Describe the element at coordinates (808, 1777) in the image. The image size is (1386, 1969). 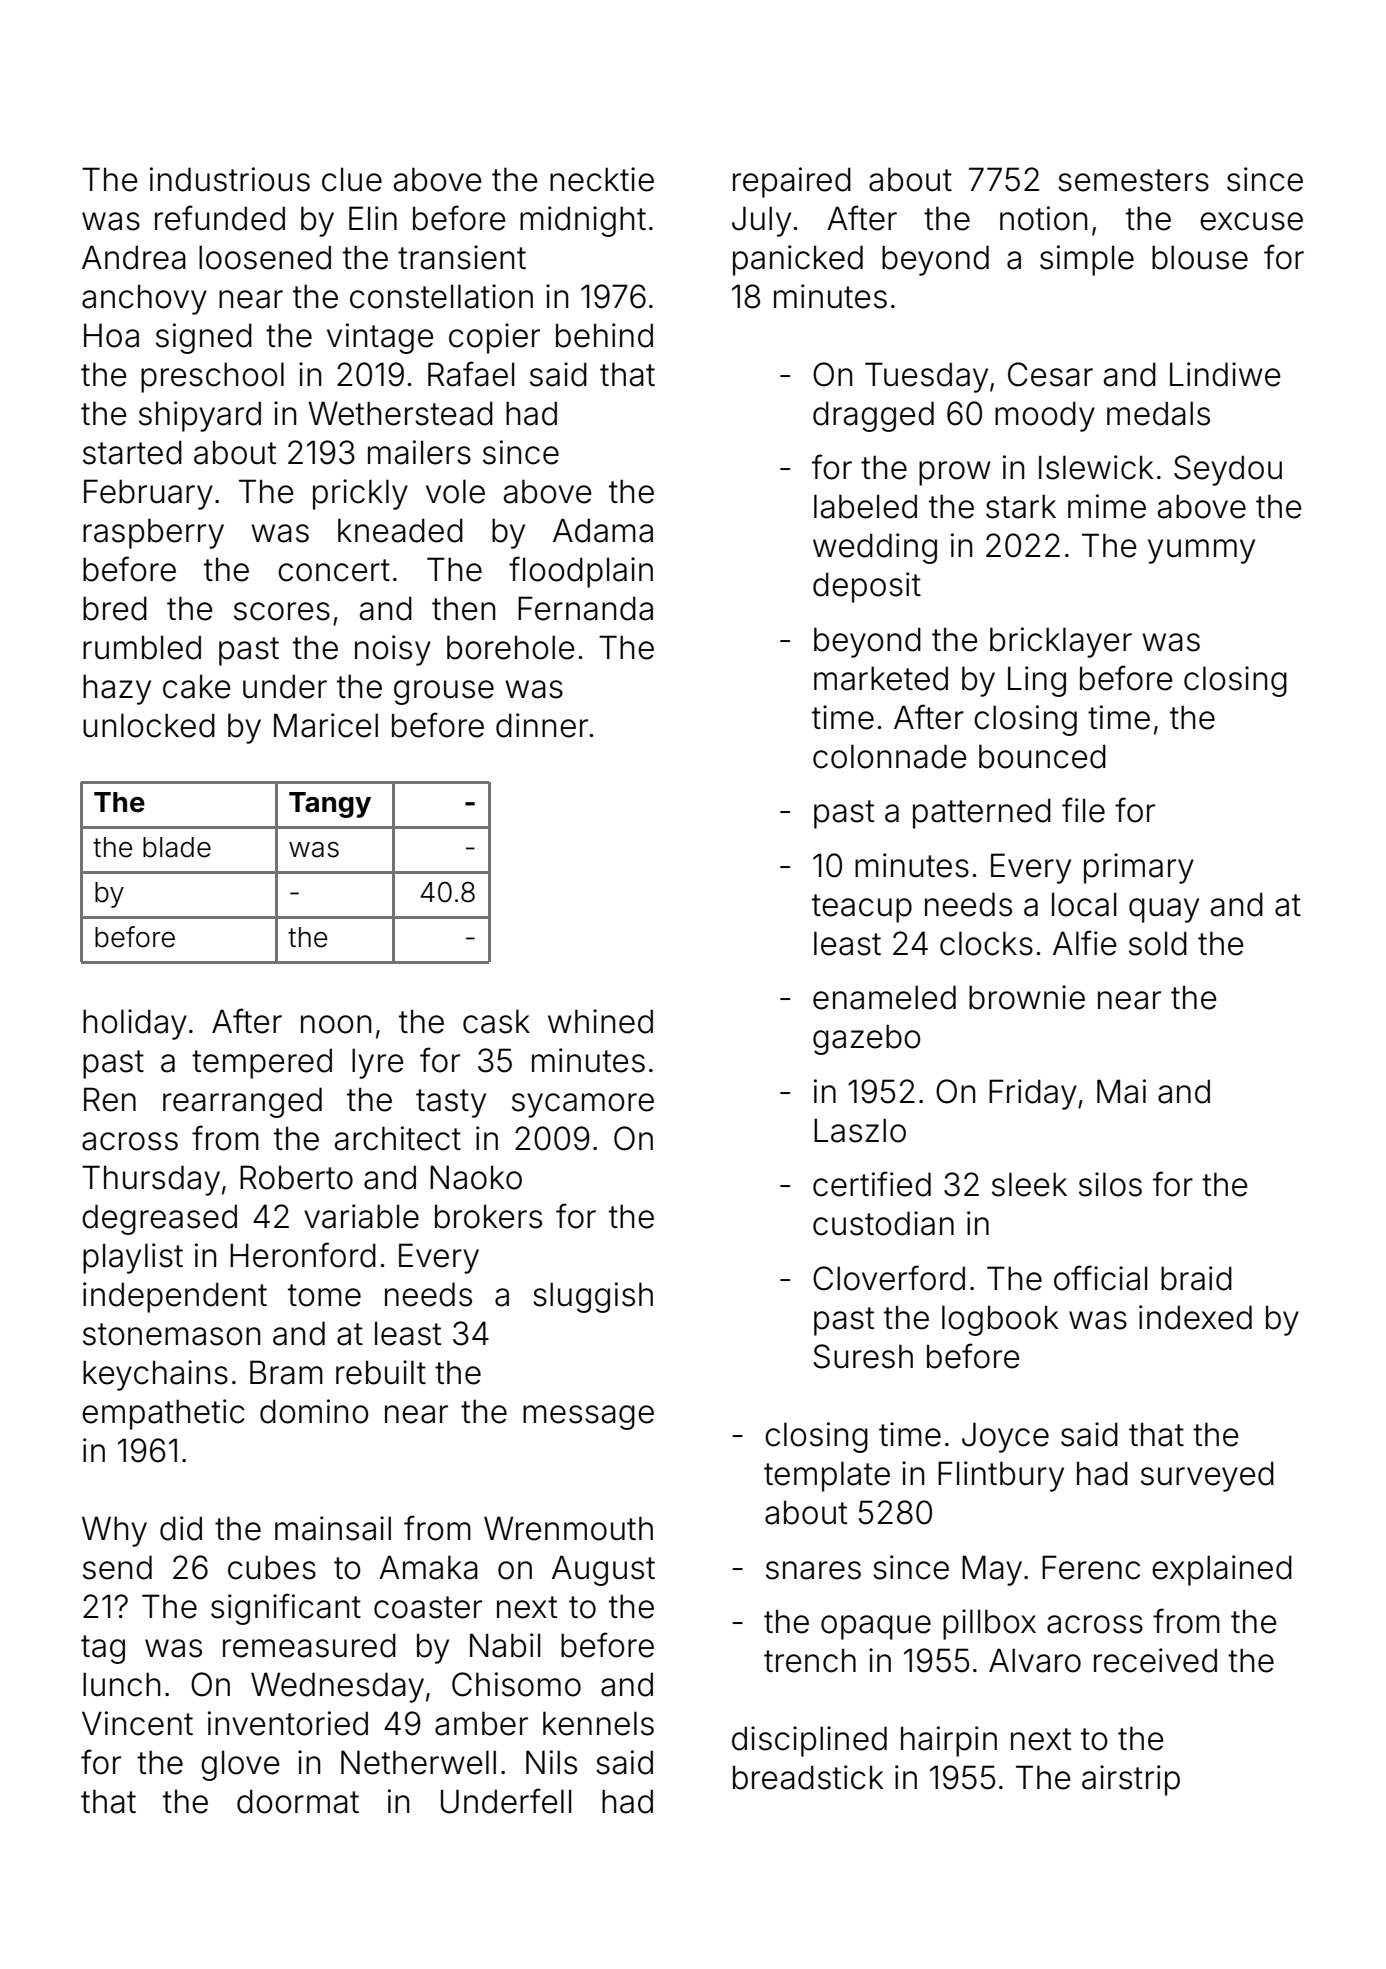
I see `breadstick` at that location.
